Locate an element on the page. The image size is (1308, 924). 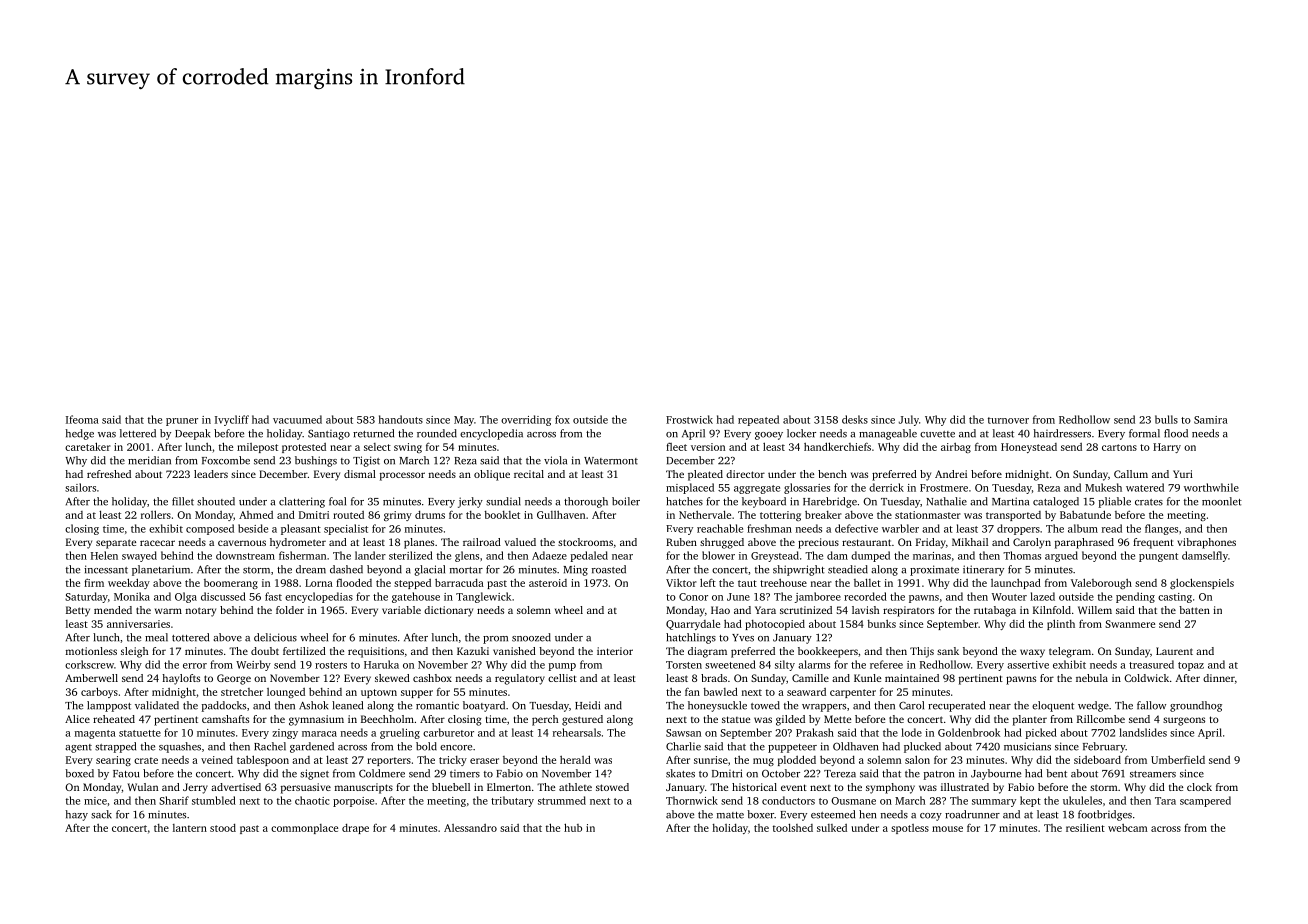
roasted is located at coordinates (609, 569).
